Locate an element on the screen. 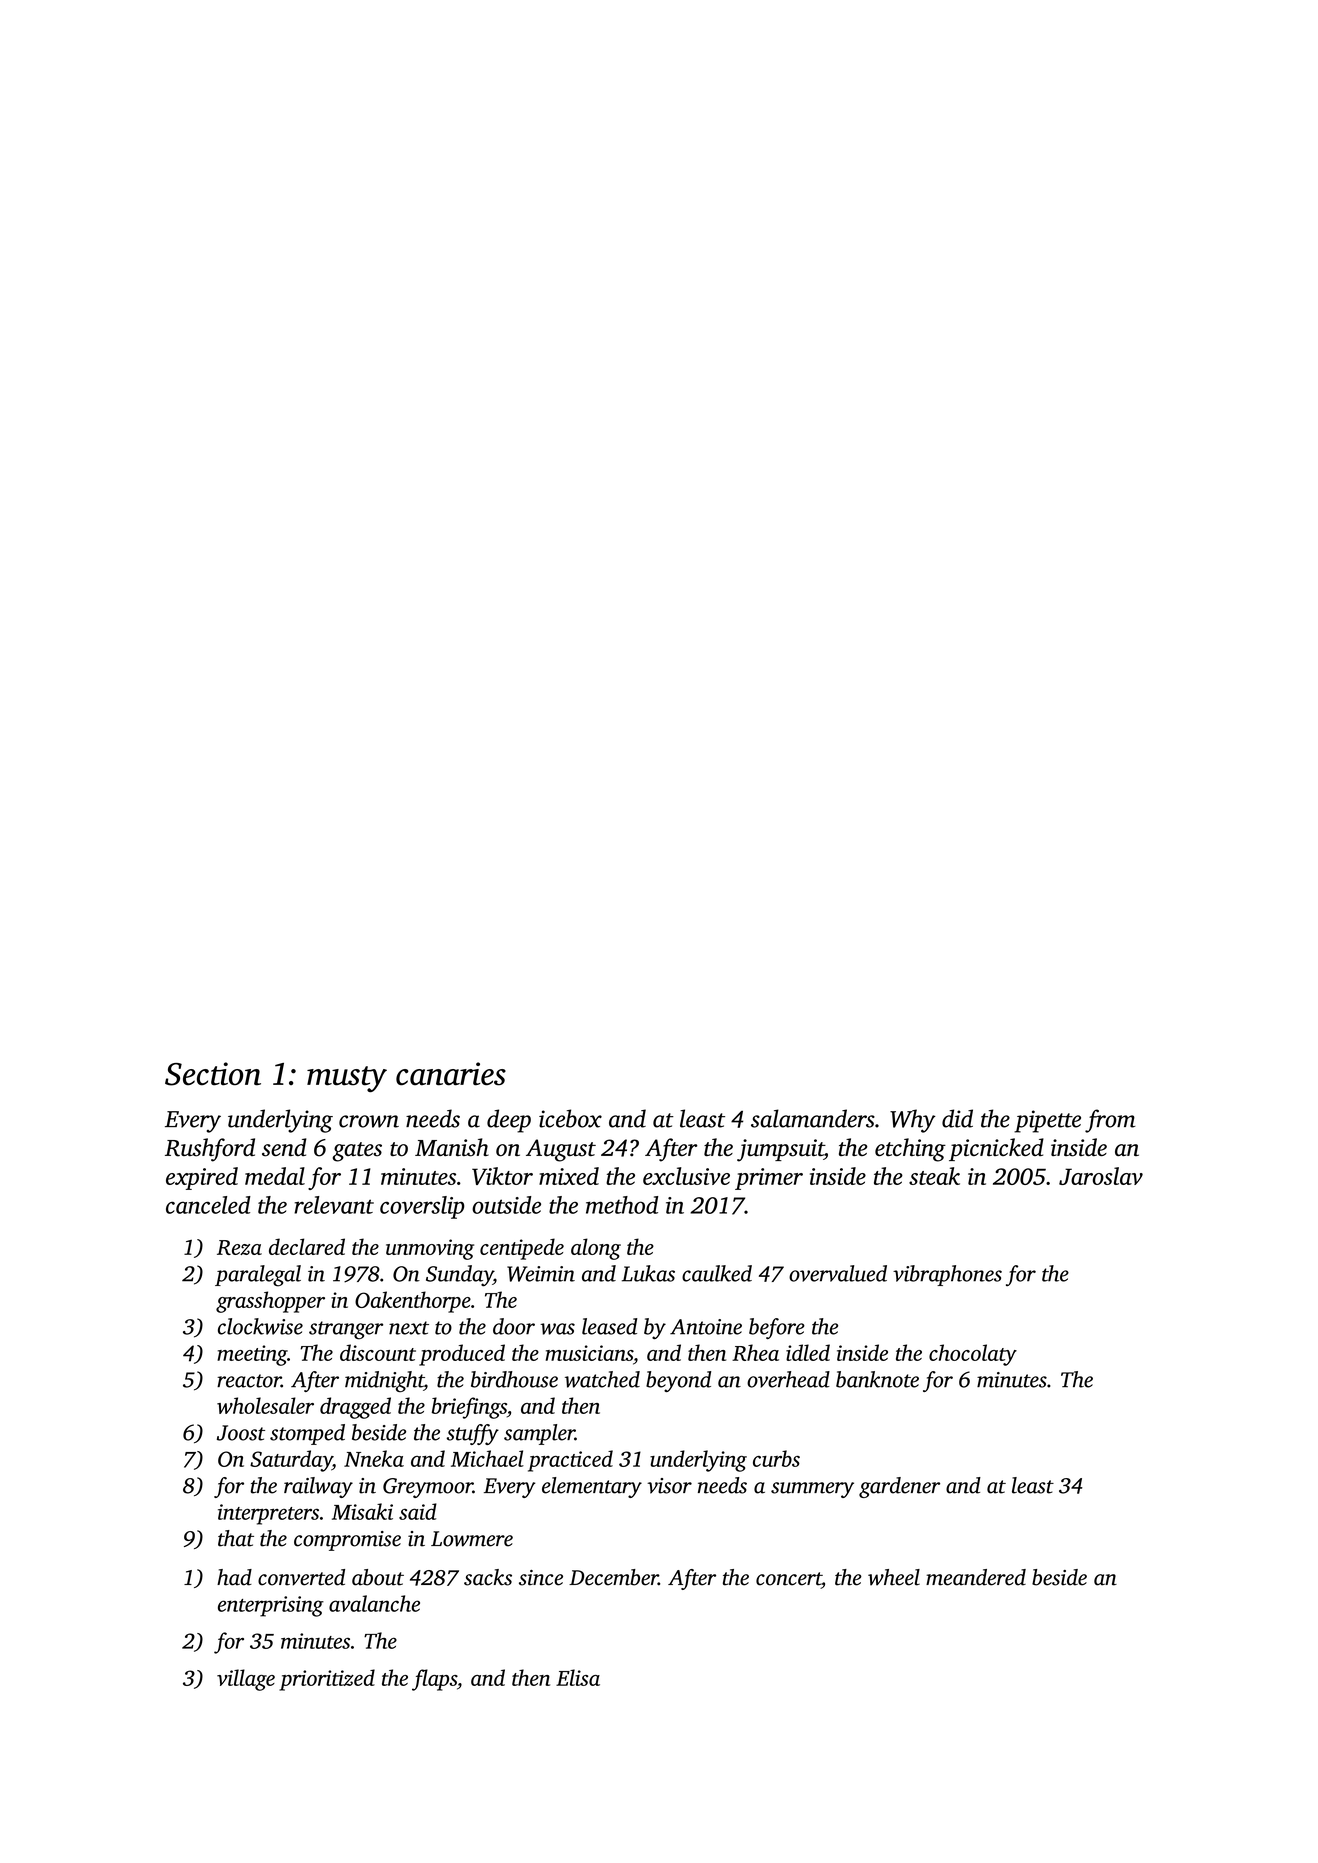 The height and width of the screenshot is (1863, 1318). Section is located at coordinates (213, 1074).
